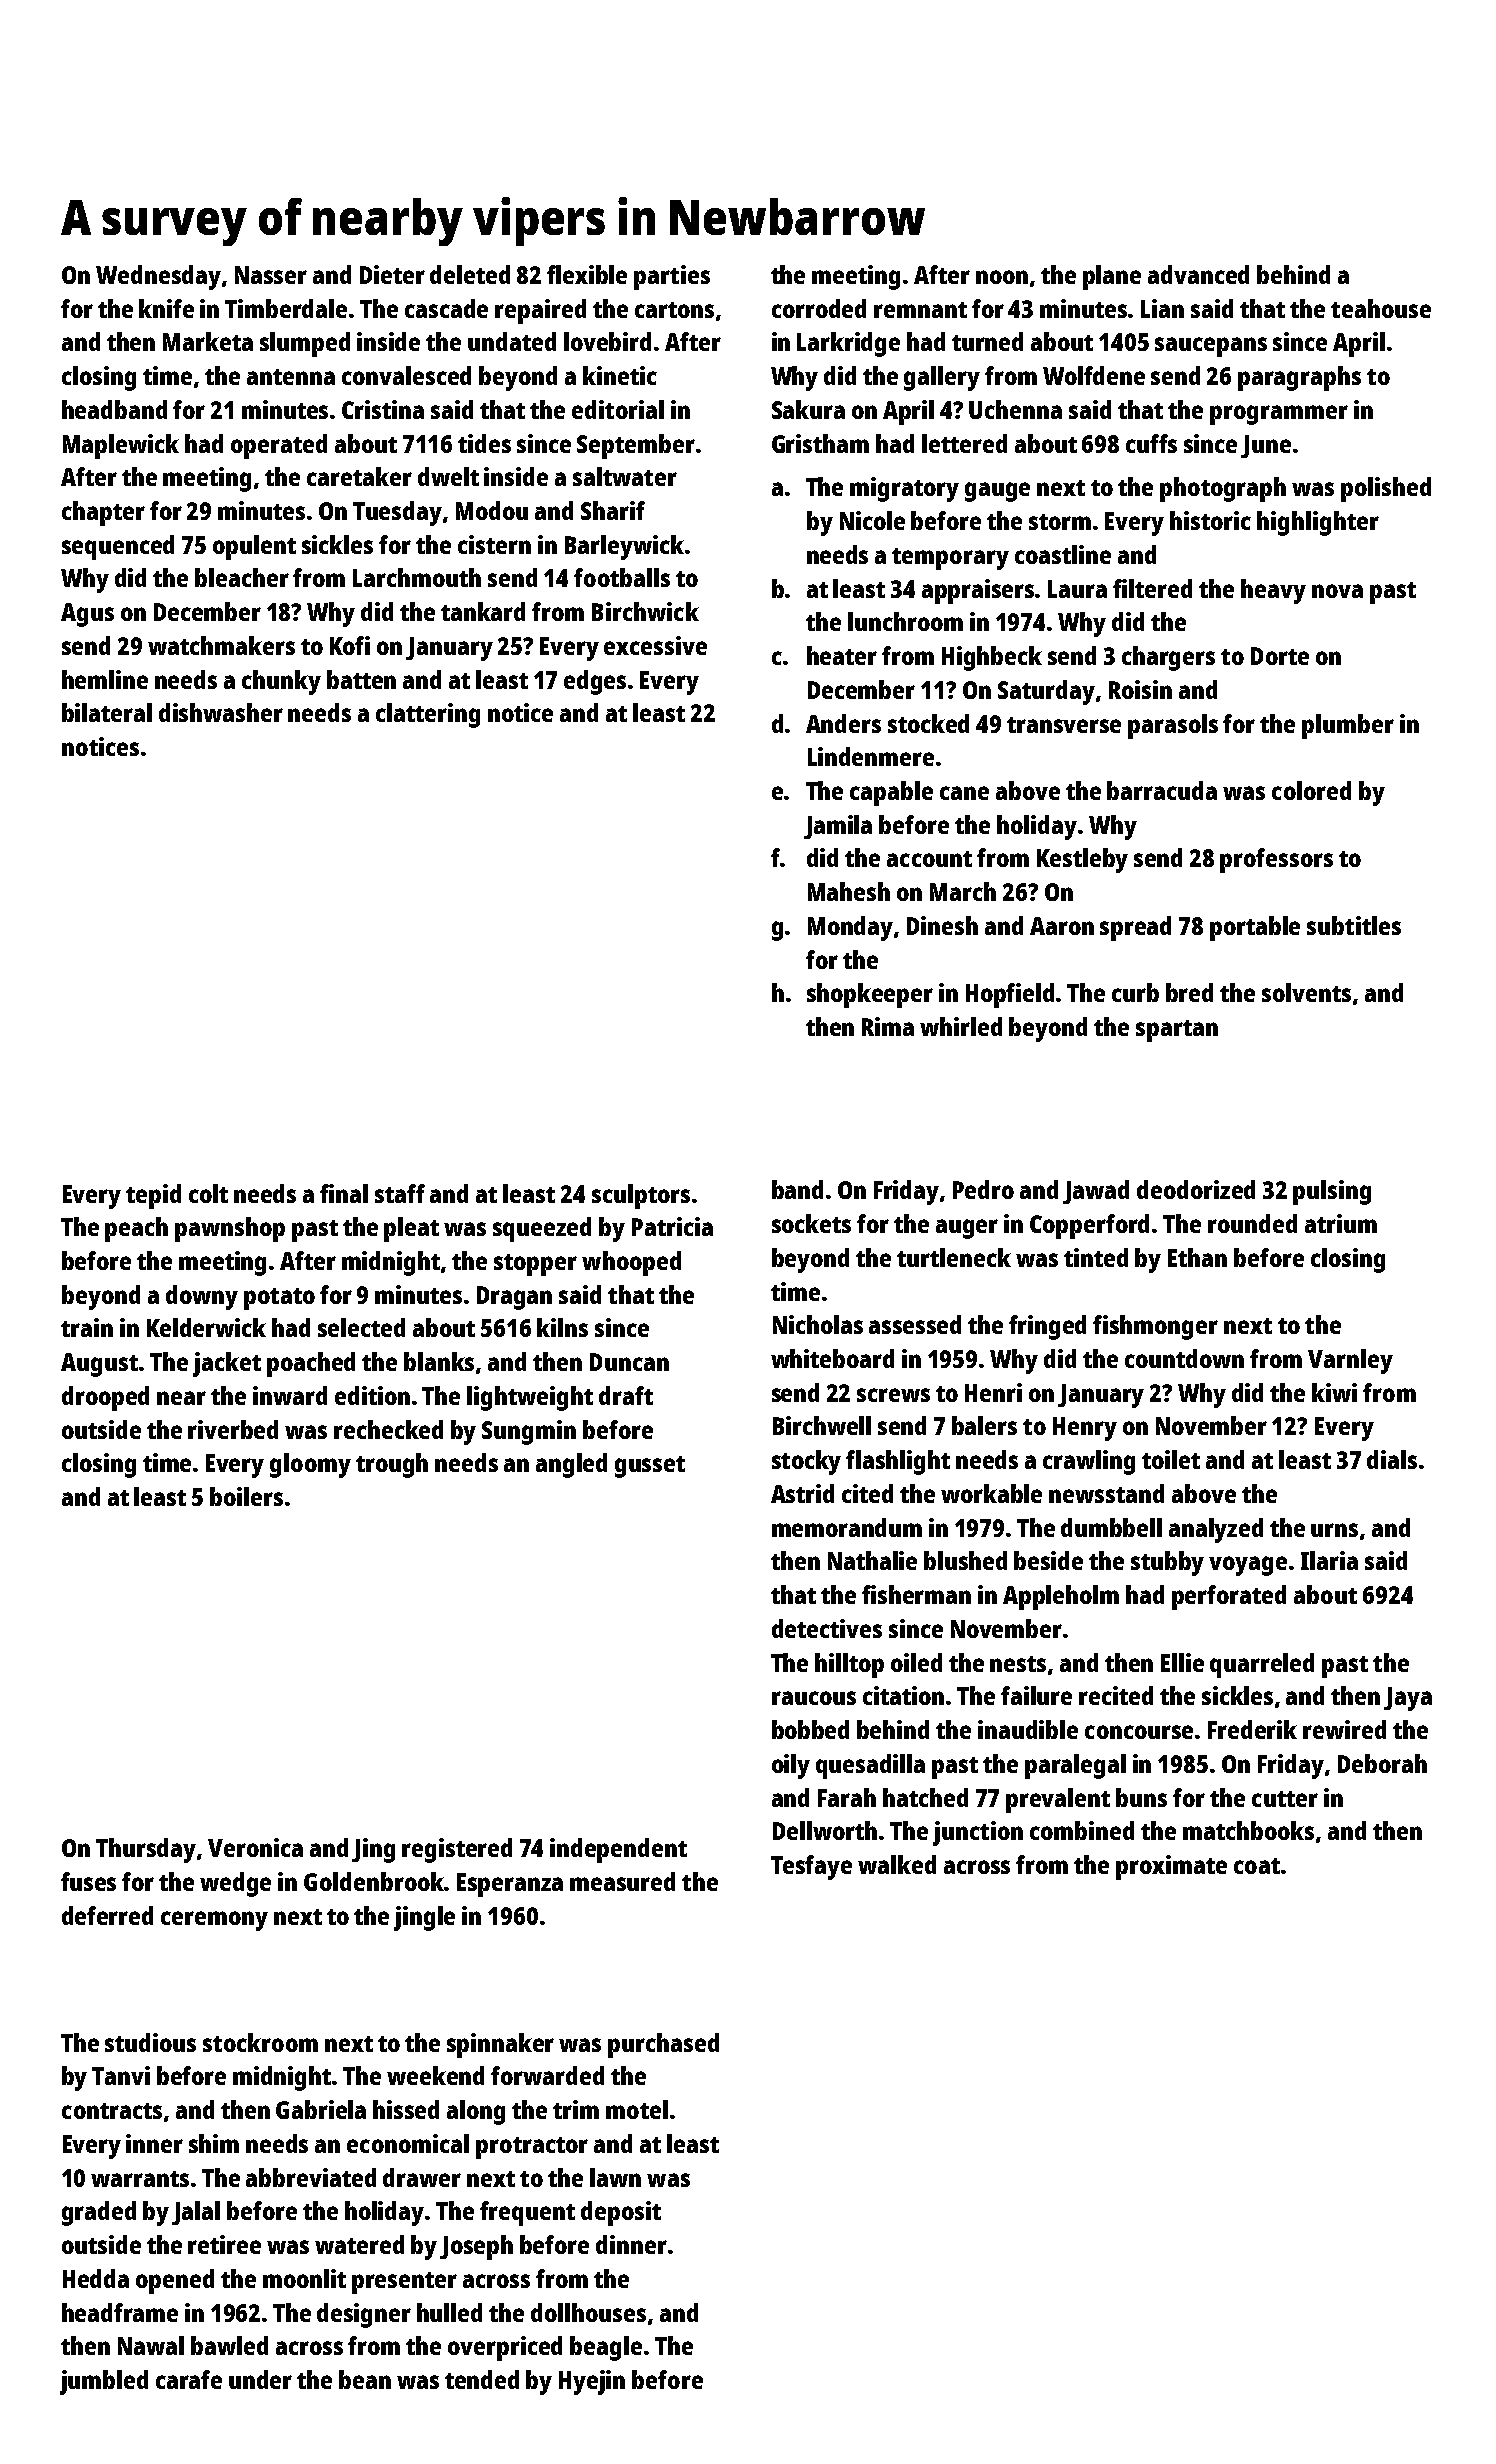 The image size is (1496, 2464). Describe the element at coordinates (1381, 308) in the page. I see `teahouse` at that location.
